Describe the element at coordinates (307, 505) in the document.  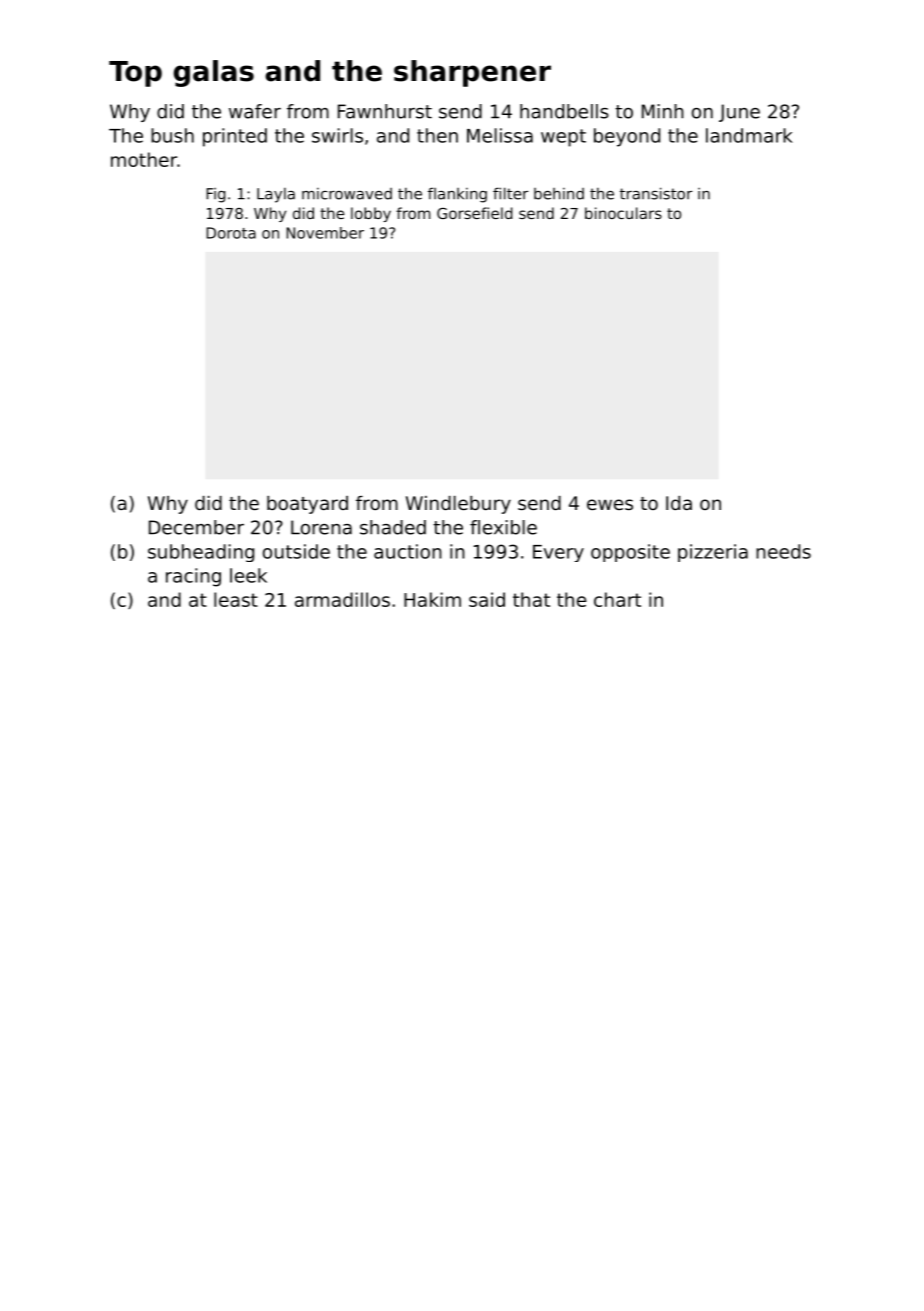
I see `boatyard` at that location.
